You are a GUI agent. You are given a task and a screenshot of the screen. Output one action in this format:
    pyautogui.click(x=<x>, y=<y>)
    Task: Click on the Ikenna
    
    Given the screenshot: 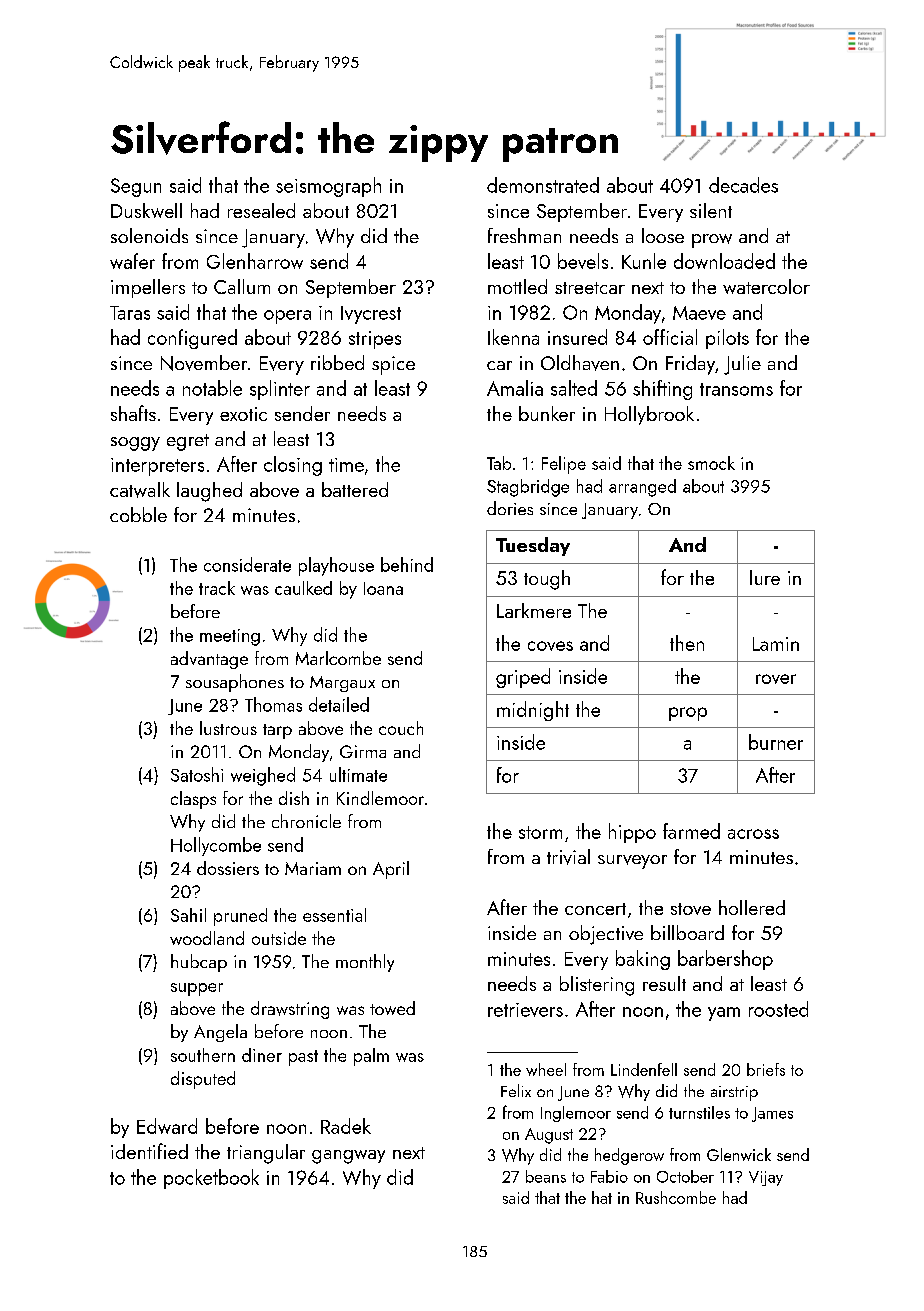 What is the action you would take?
    pyautogui.click(x=513, y=337)
